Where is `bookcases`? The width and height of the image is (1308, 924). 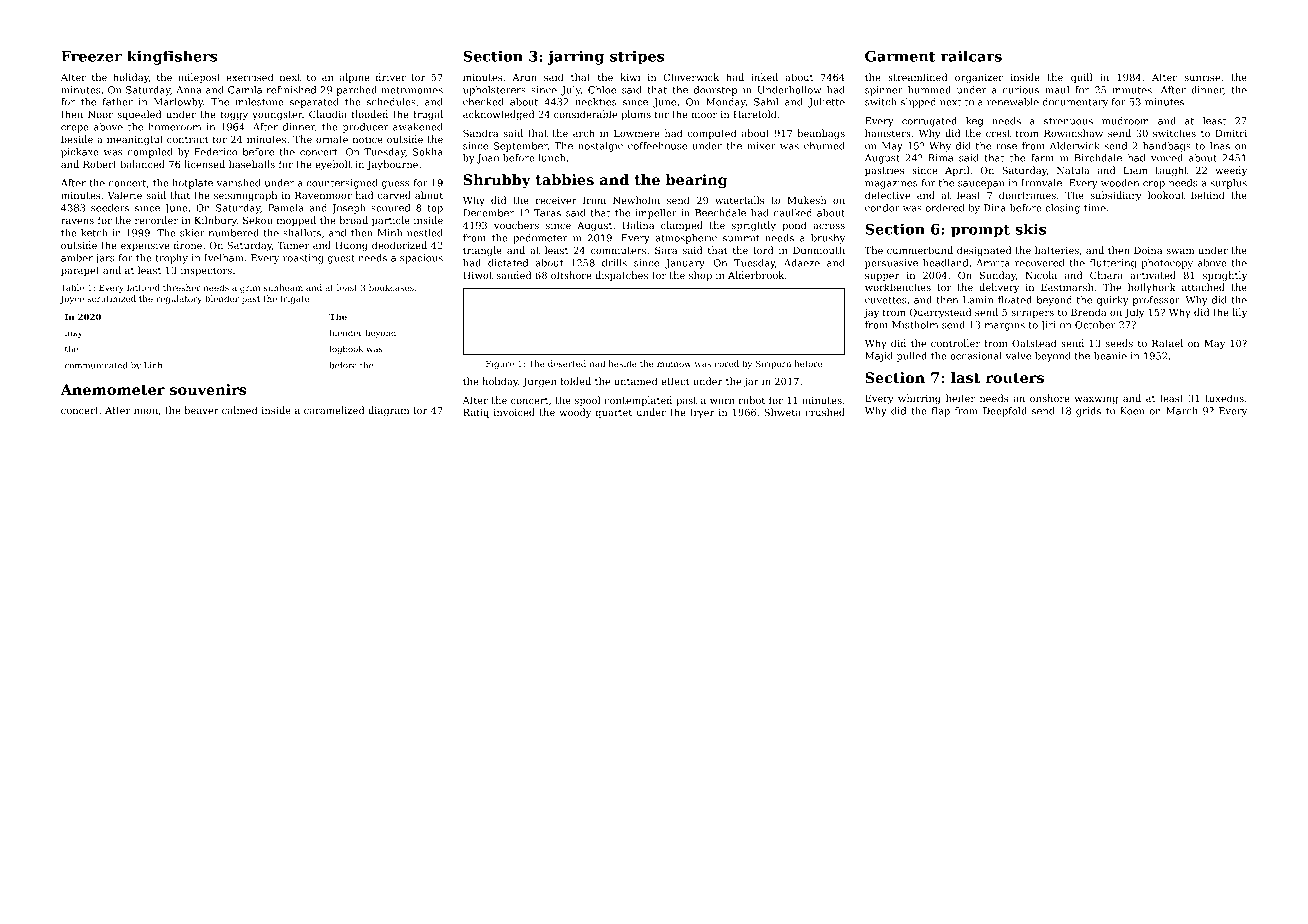
bookcases is located at coordinates (391, 287).
